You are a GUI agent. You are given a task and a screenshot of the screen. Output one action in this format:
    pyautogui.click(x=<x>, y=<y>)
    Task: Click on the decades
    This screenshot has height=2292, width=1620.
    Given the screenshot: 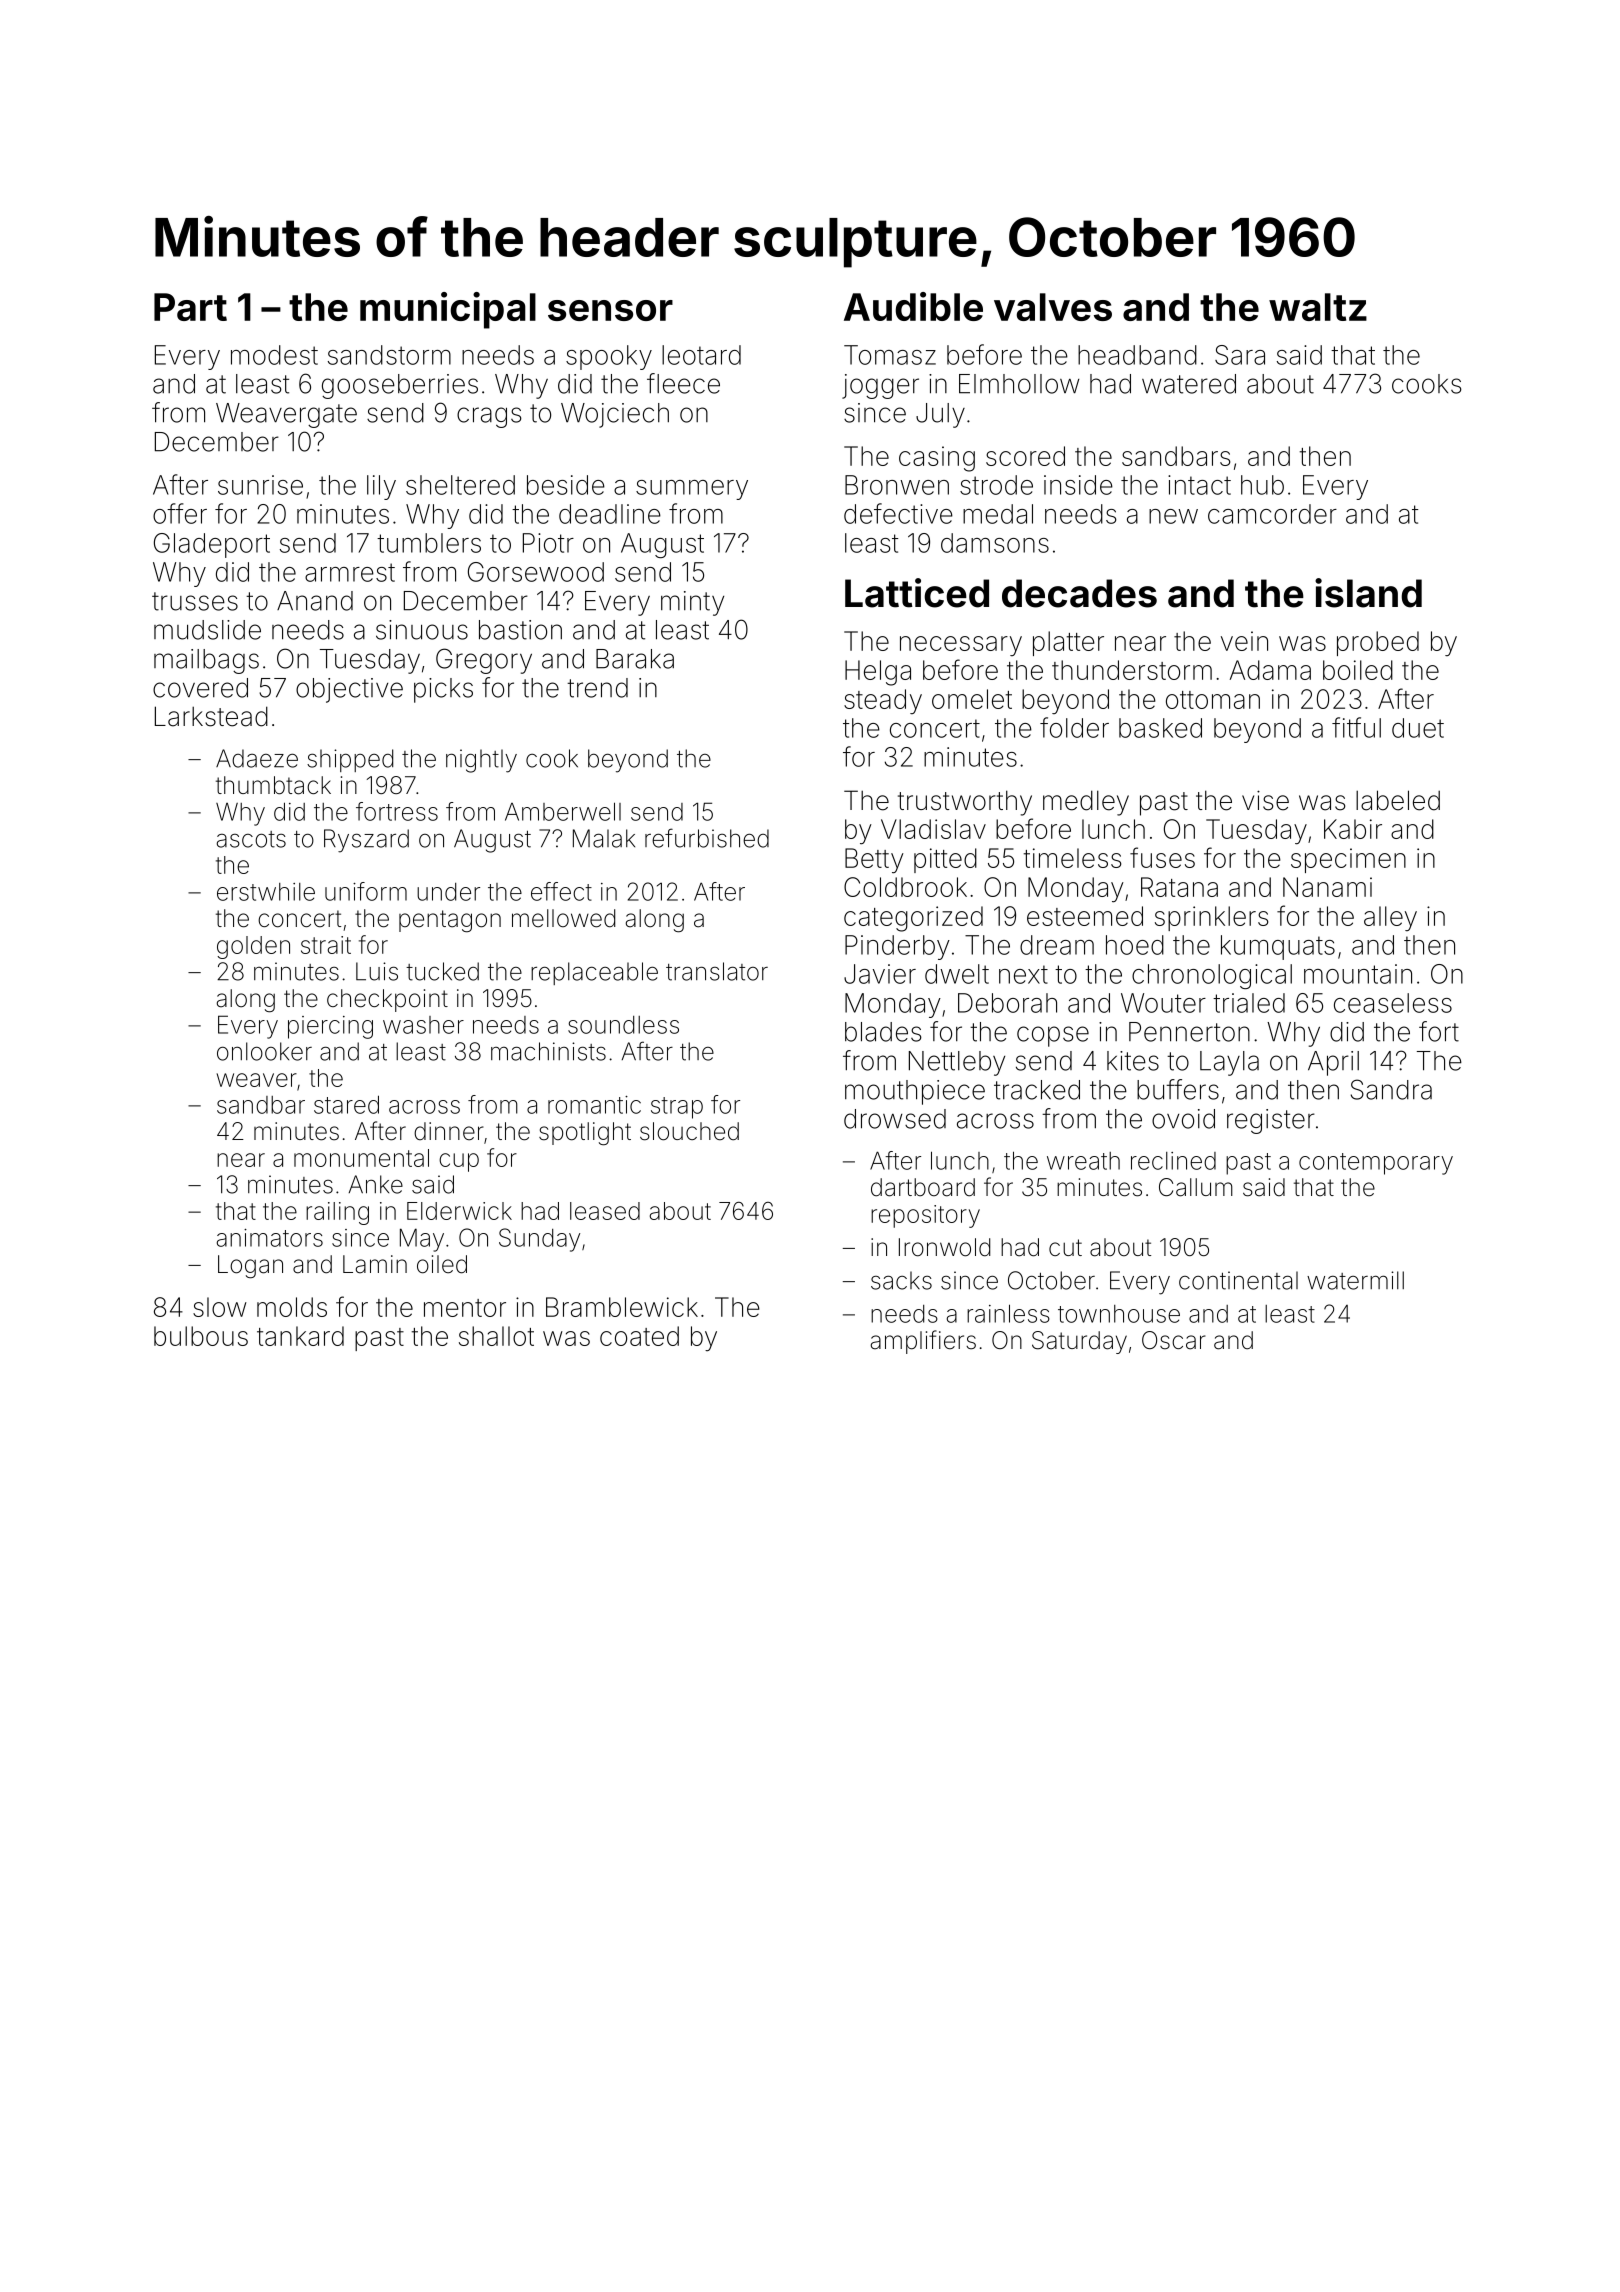 What is the action you would take?
    pyautogui.click(x=1079, y=593)
